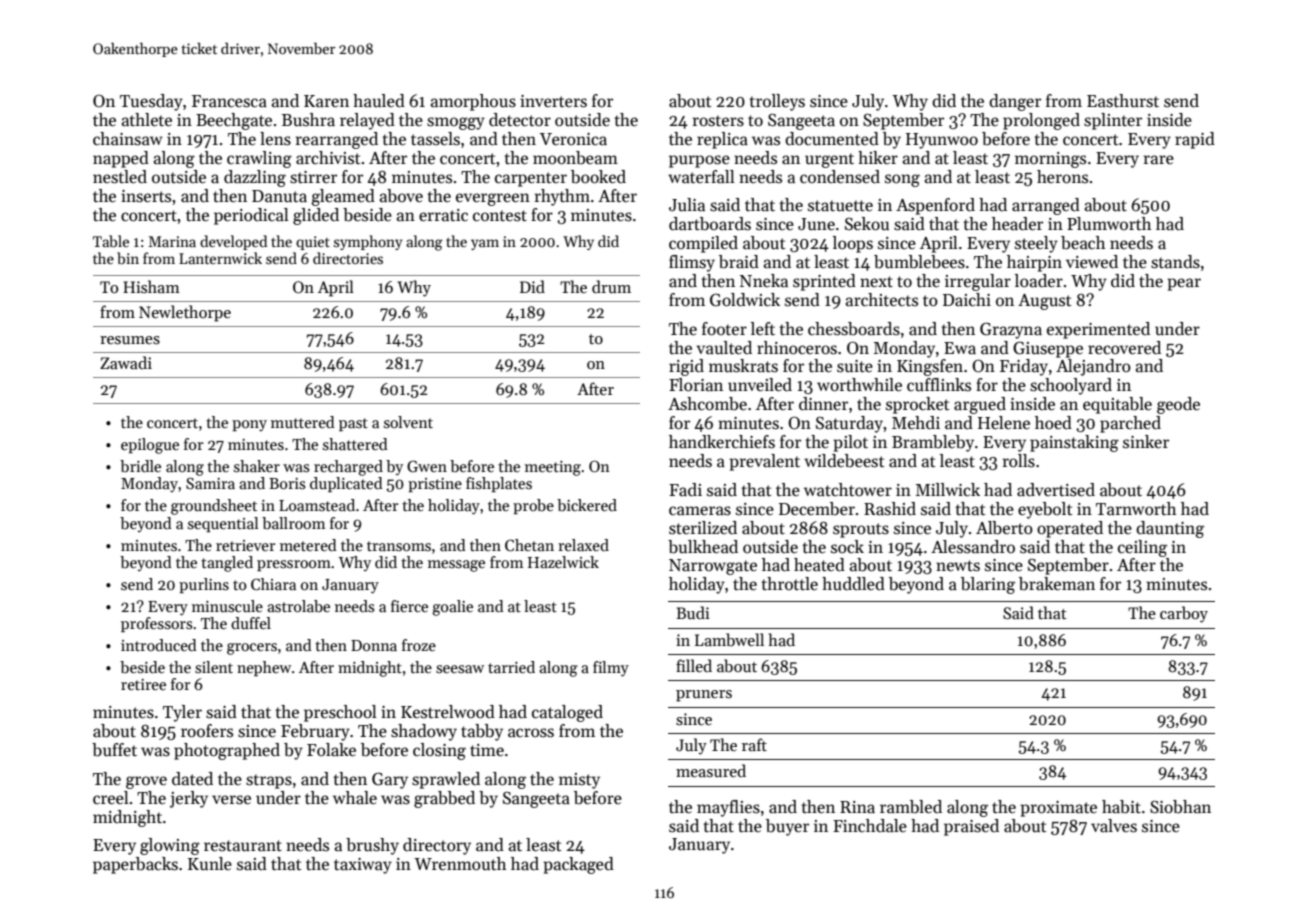 This image has height=924, width=1308. I want to click on purlins, so click(204, 585).
